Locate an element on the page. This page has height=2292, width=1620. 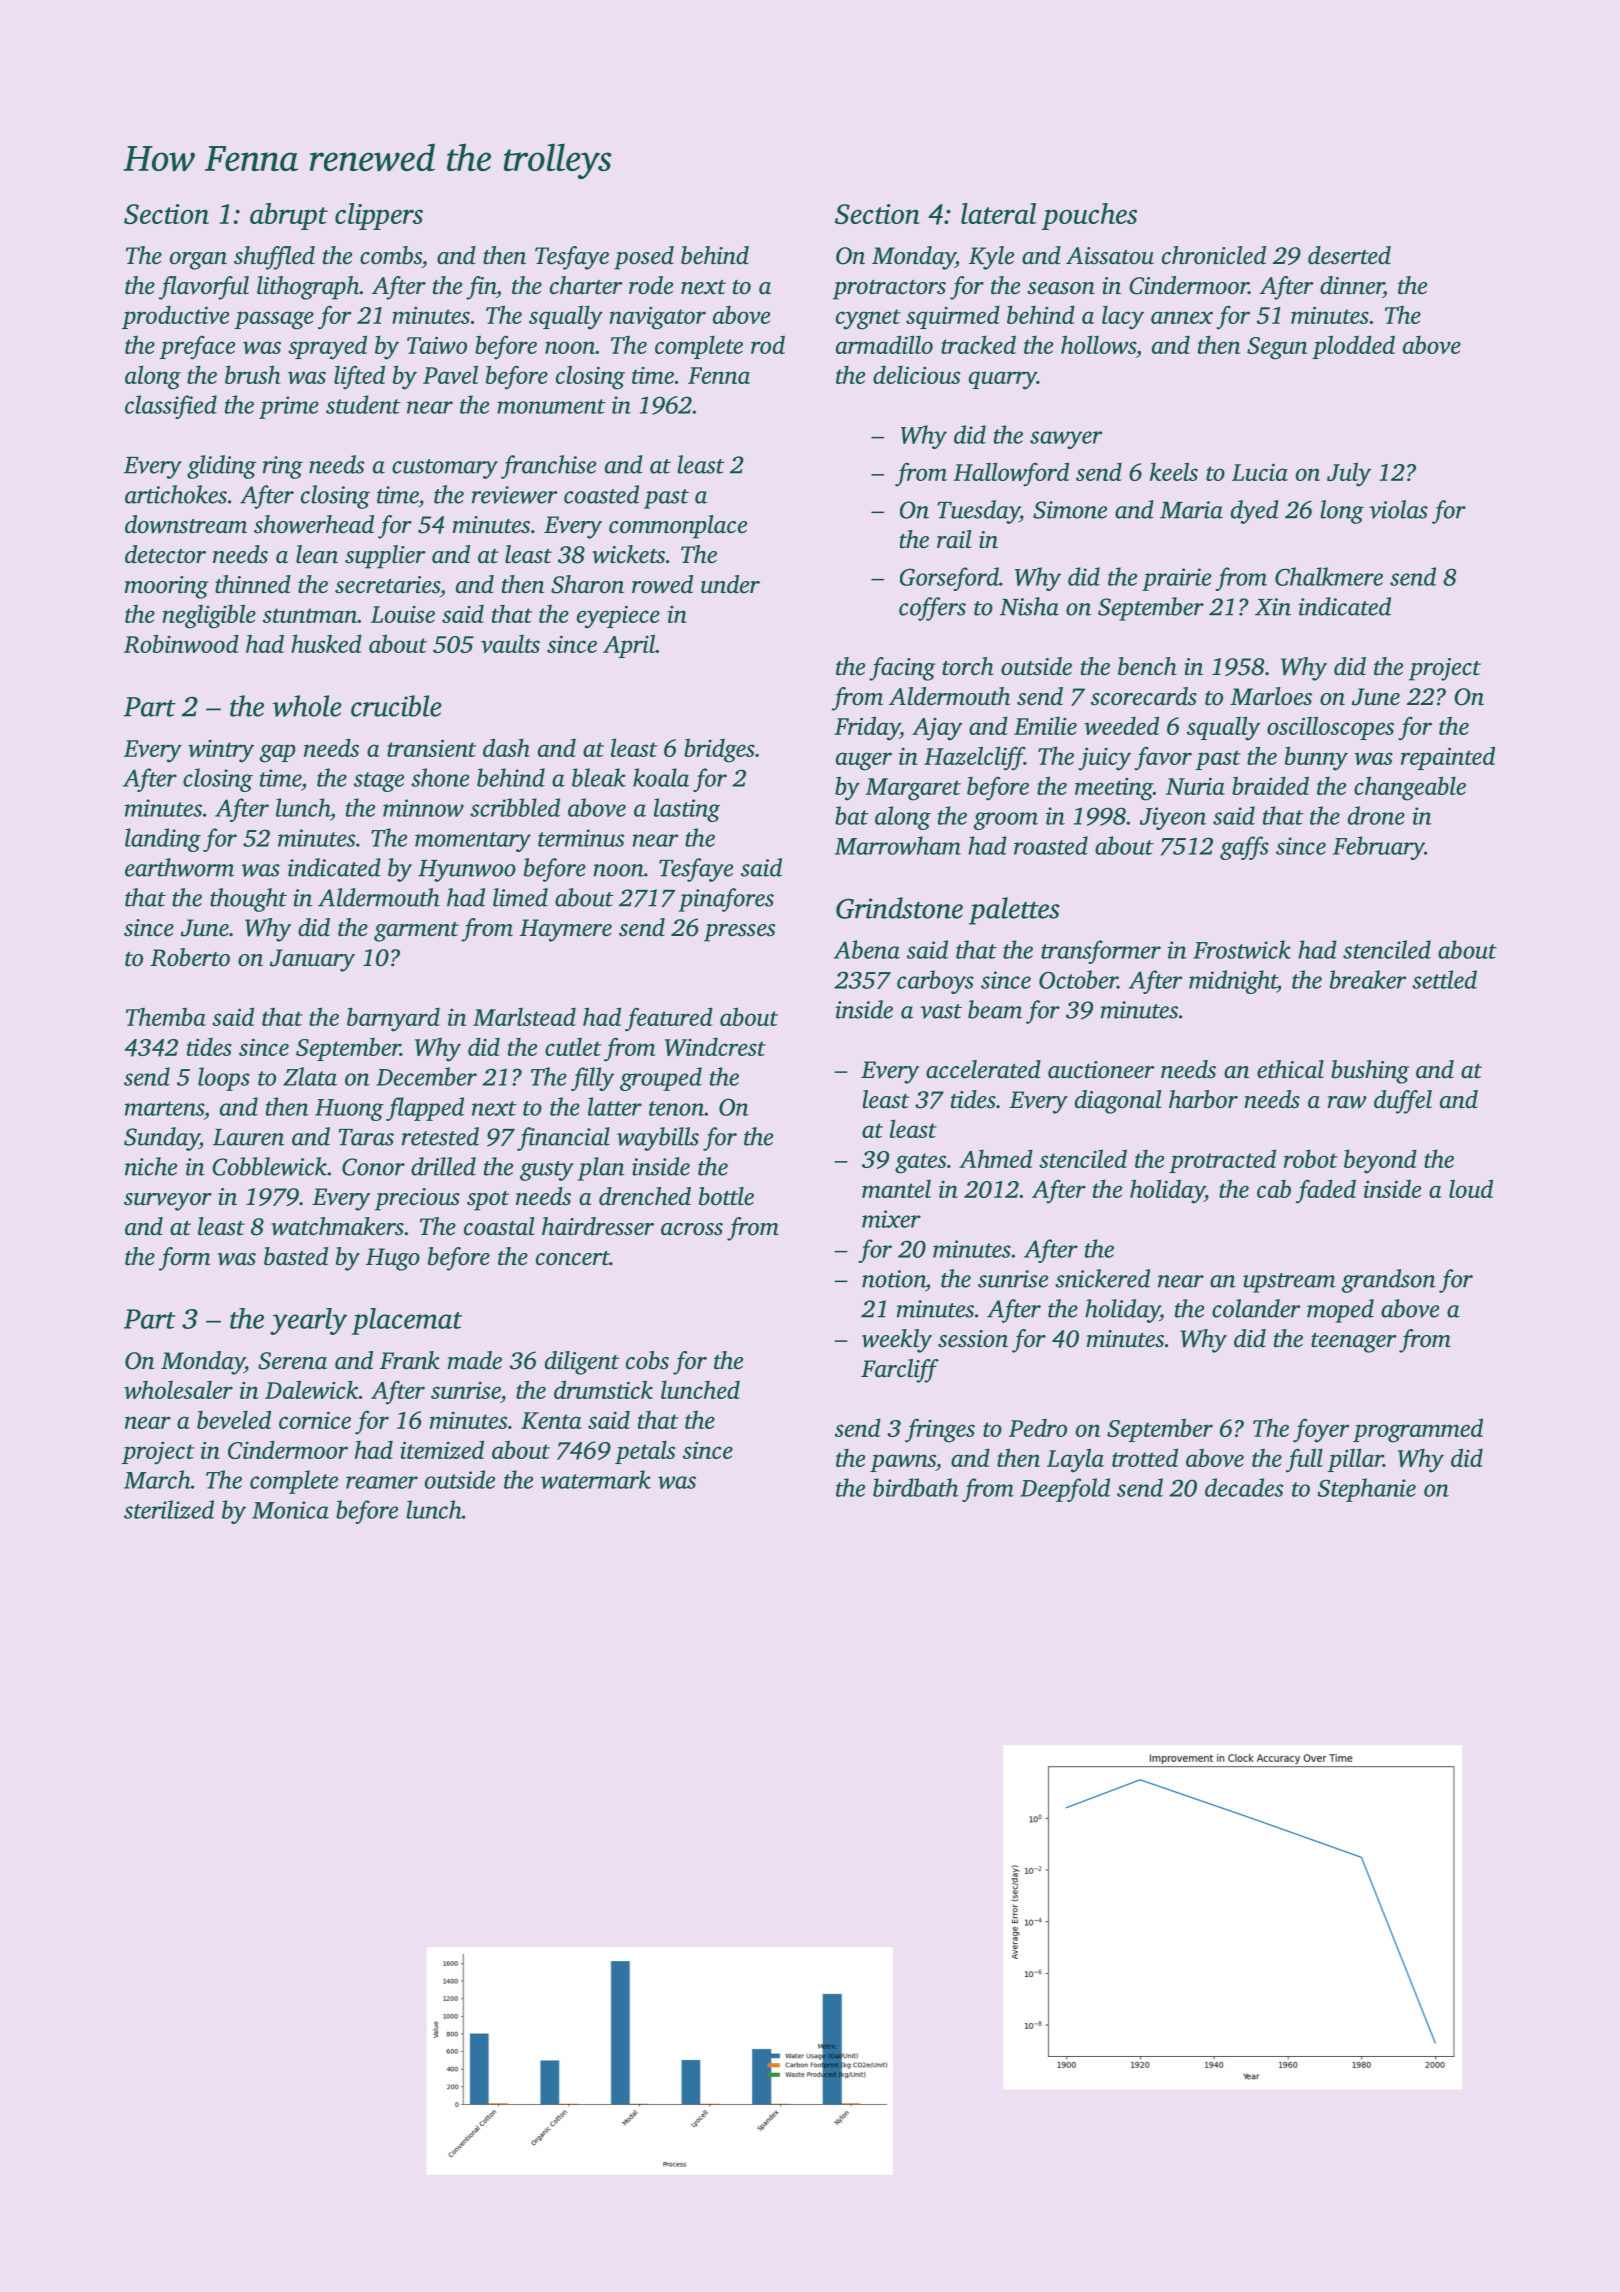
birdbath is located at coordinates (915, 1487).
